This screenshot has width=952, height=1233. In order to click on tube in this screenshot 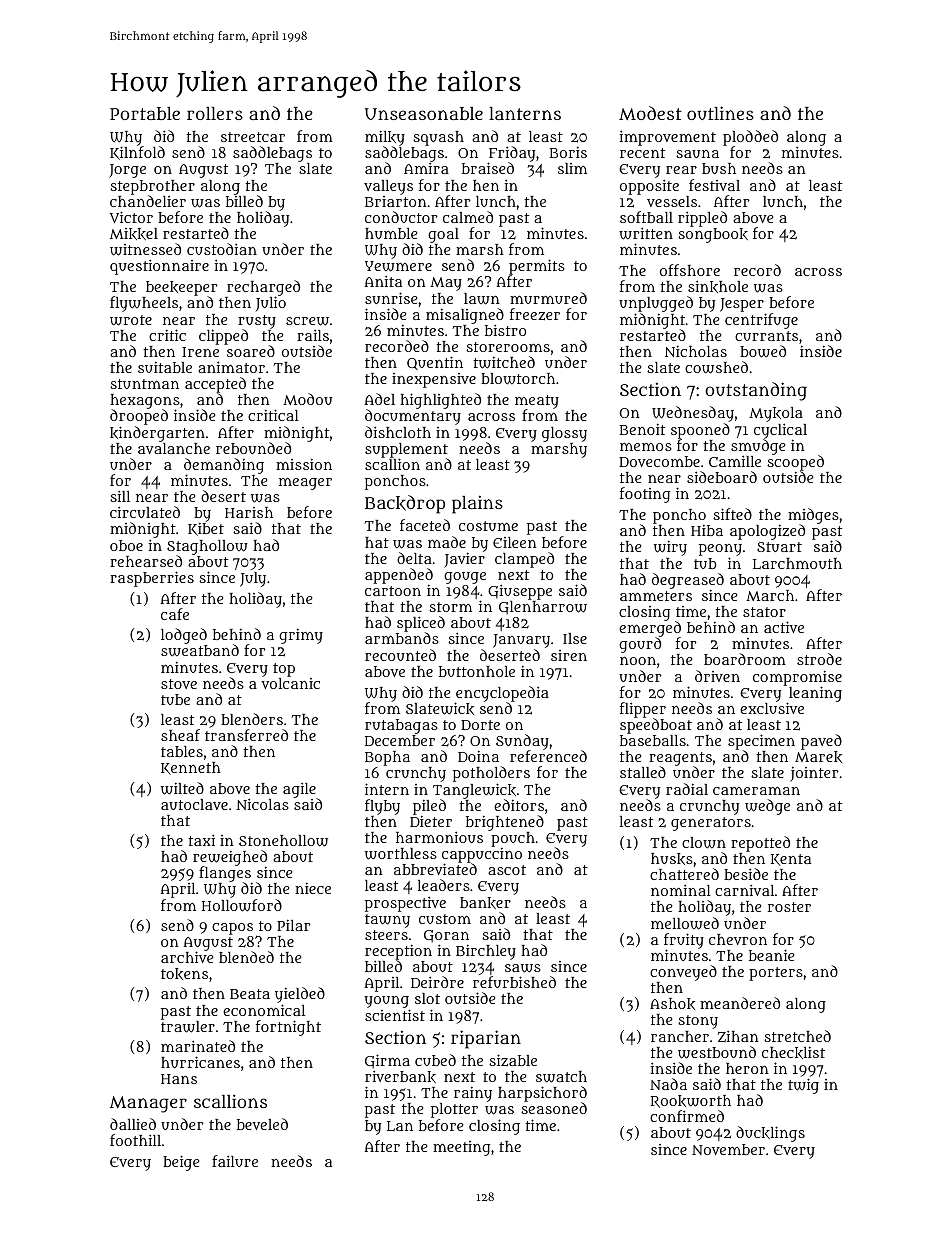, I will do `click(175, 699)`.
